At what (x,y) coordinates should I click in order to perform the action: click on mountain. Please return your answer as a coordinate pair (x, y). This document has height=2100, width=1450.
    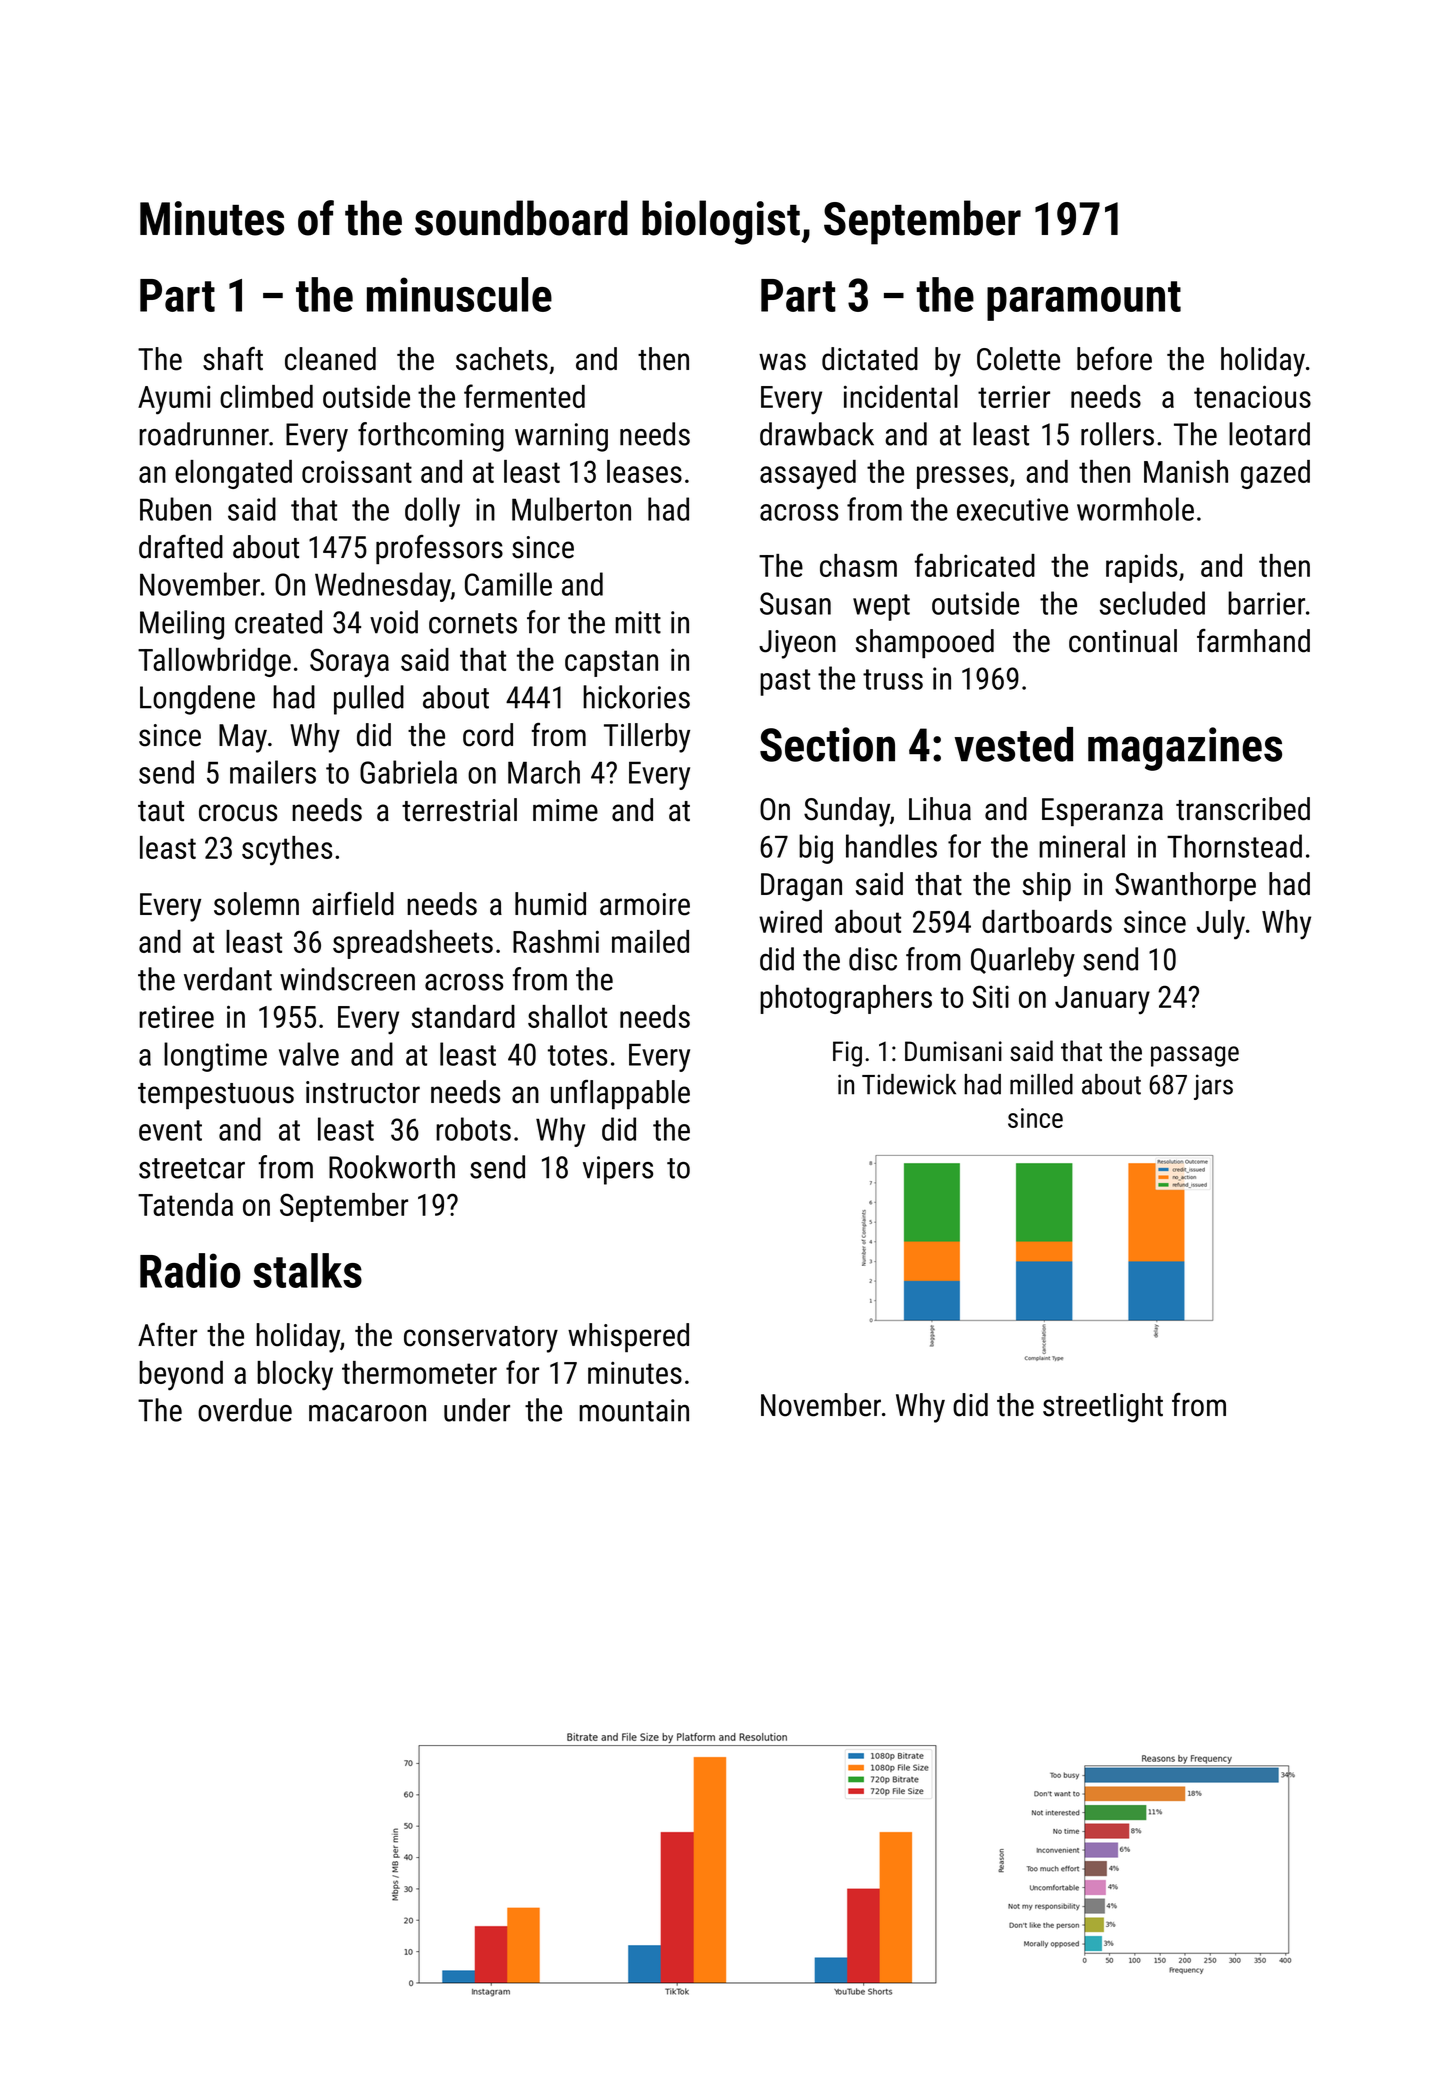
    Looking at the image, I should click on (634, 1410).
